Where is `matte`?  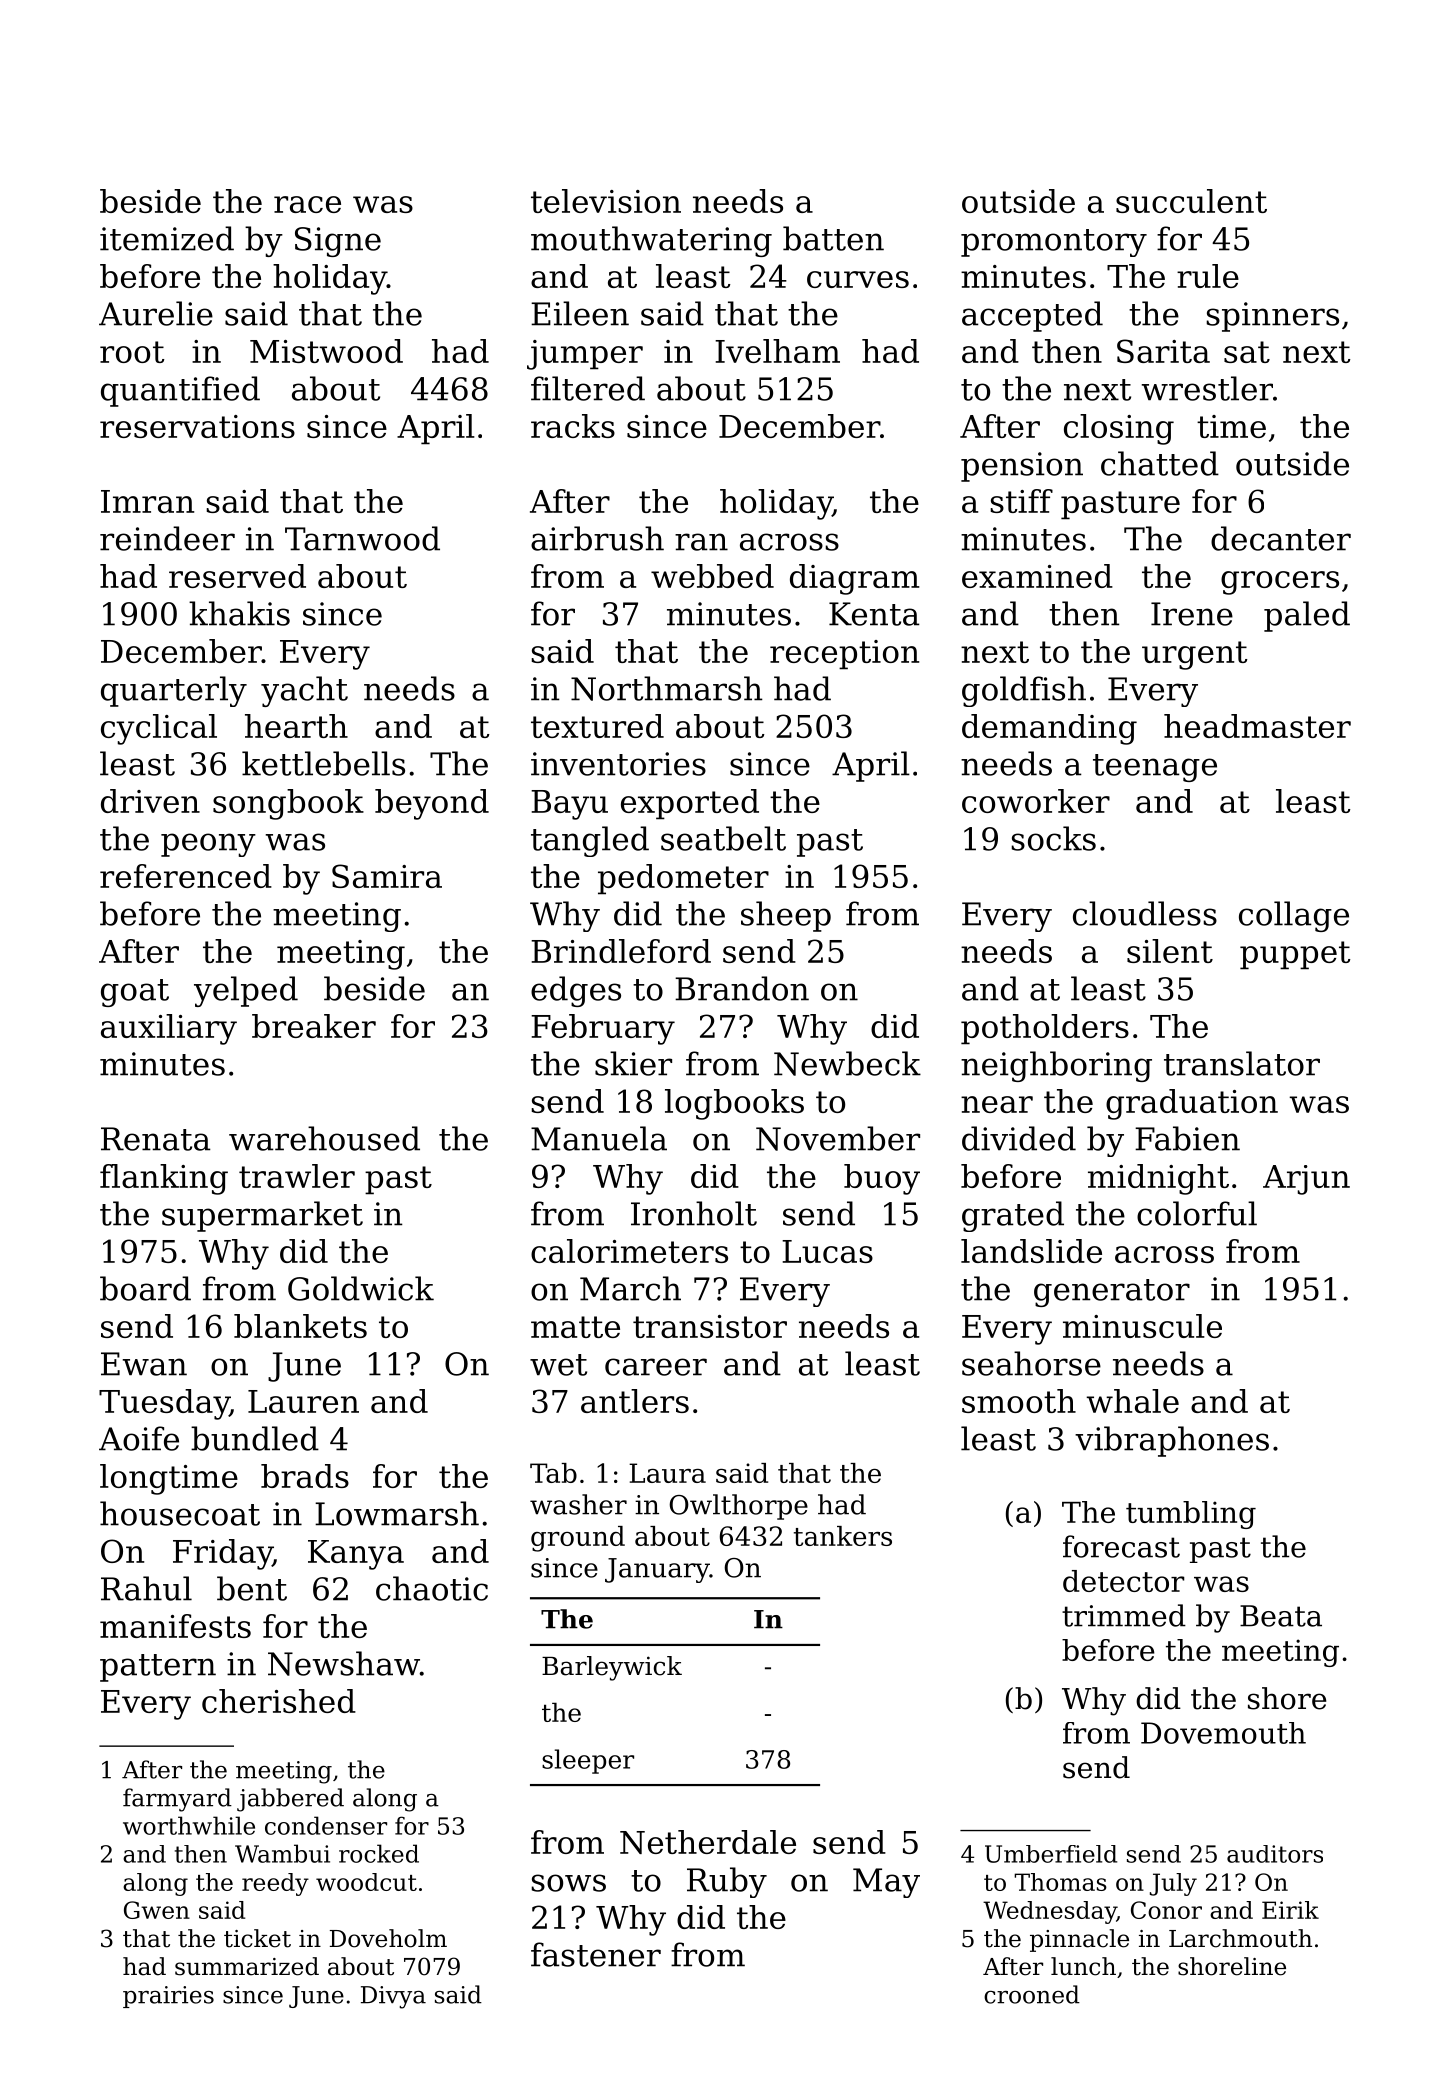
matte is located at coordinates (575, 1327).
